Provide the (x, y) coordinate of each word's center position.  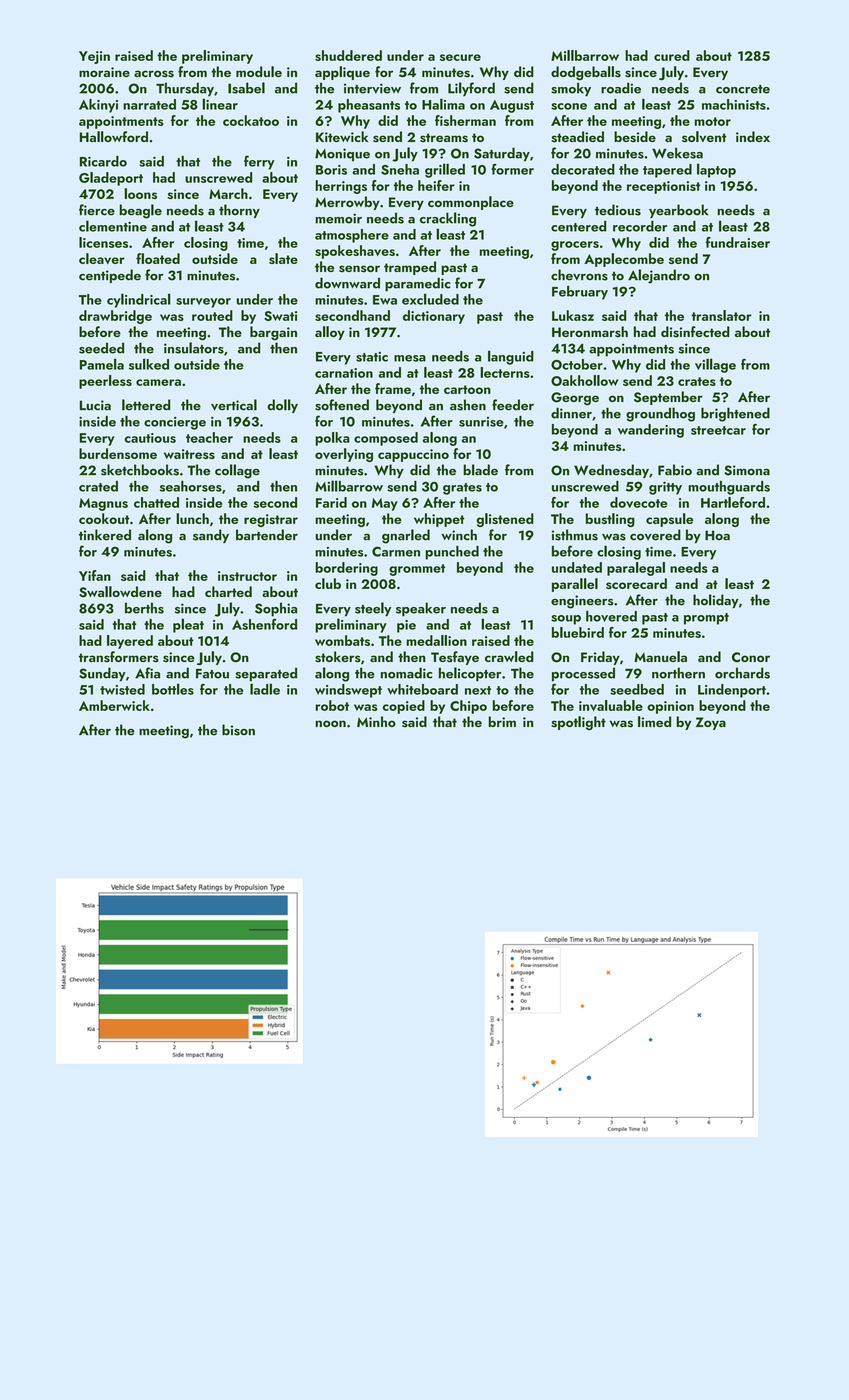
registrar (271, 520)
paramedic (418, 284)
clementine (113, 226)
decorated (583, 169)
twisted (122, 689)
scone (569, 106)
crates (697, 381)
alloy (330, 333)
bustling (610, 520)
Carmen (396, 551)
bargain (273, 333)
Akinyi (98, 106)
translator (721, 315)
